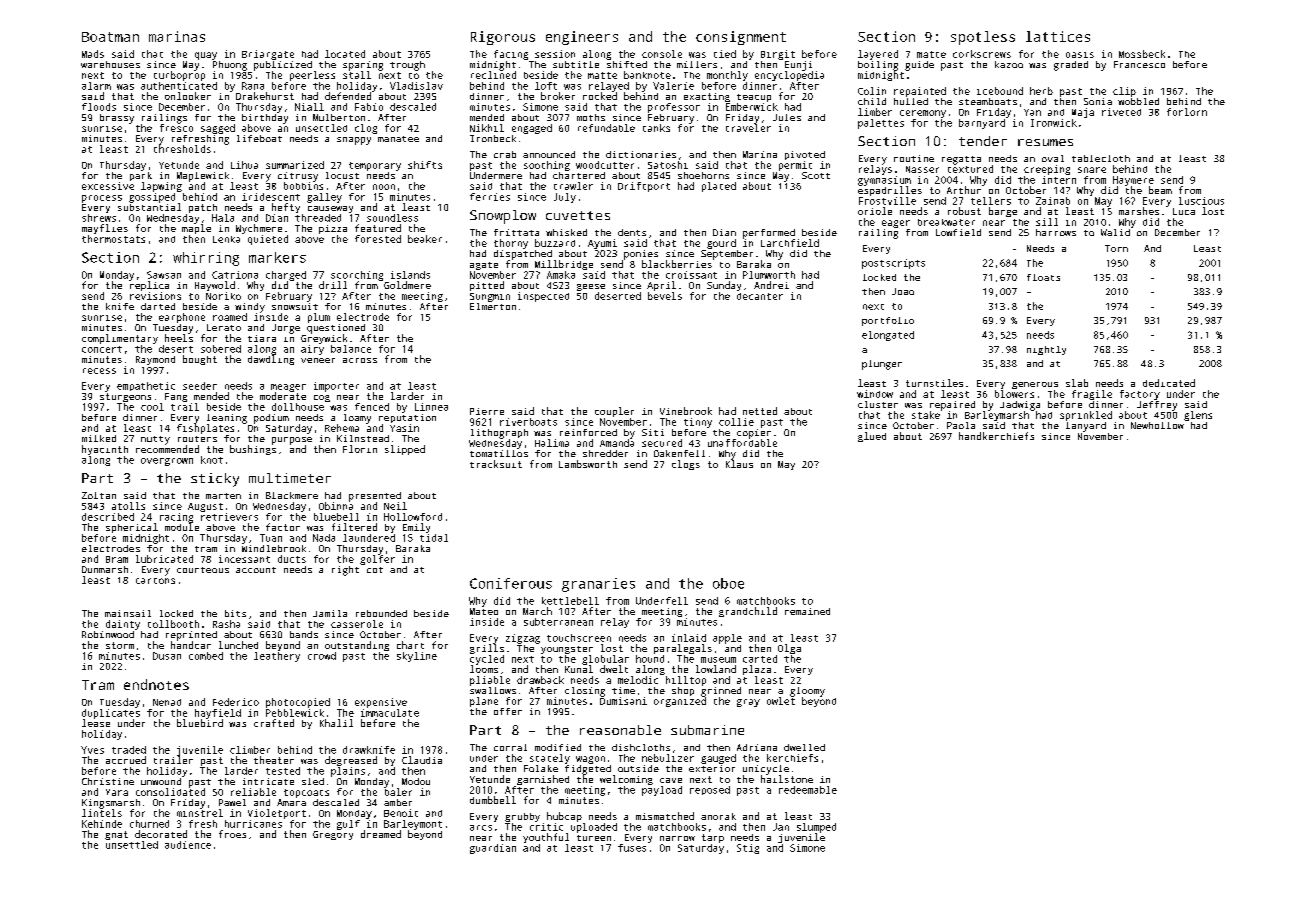 The image size is (1308, 924). Describe the element at coordinates (952, 406) in the screenshot. I see `repaired` at that location.
